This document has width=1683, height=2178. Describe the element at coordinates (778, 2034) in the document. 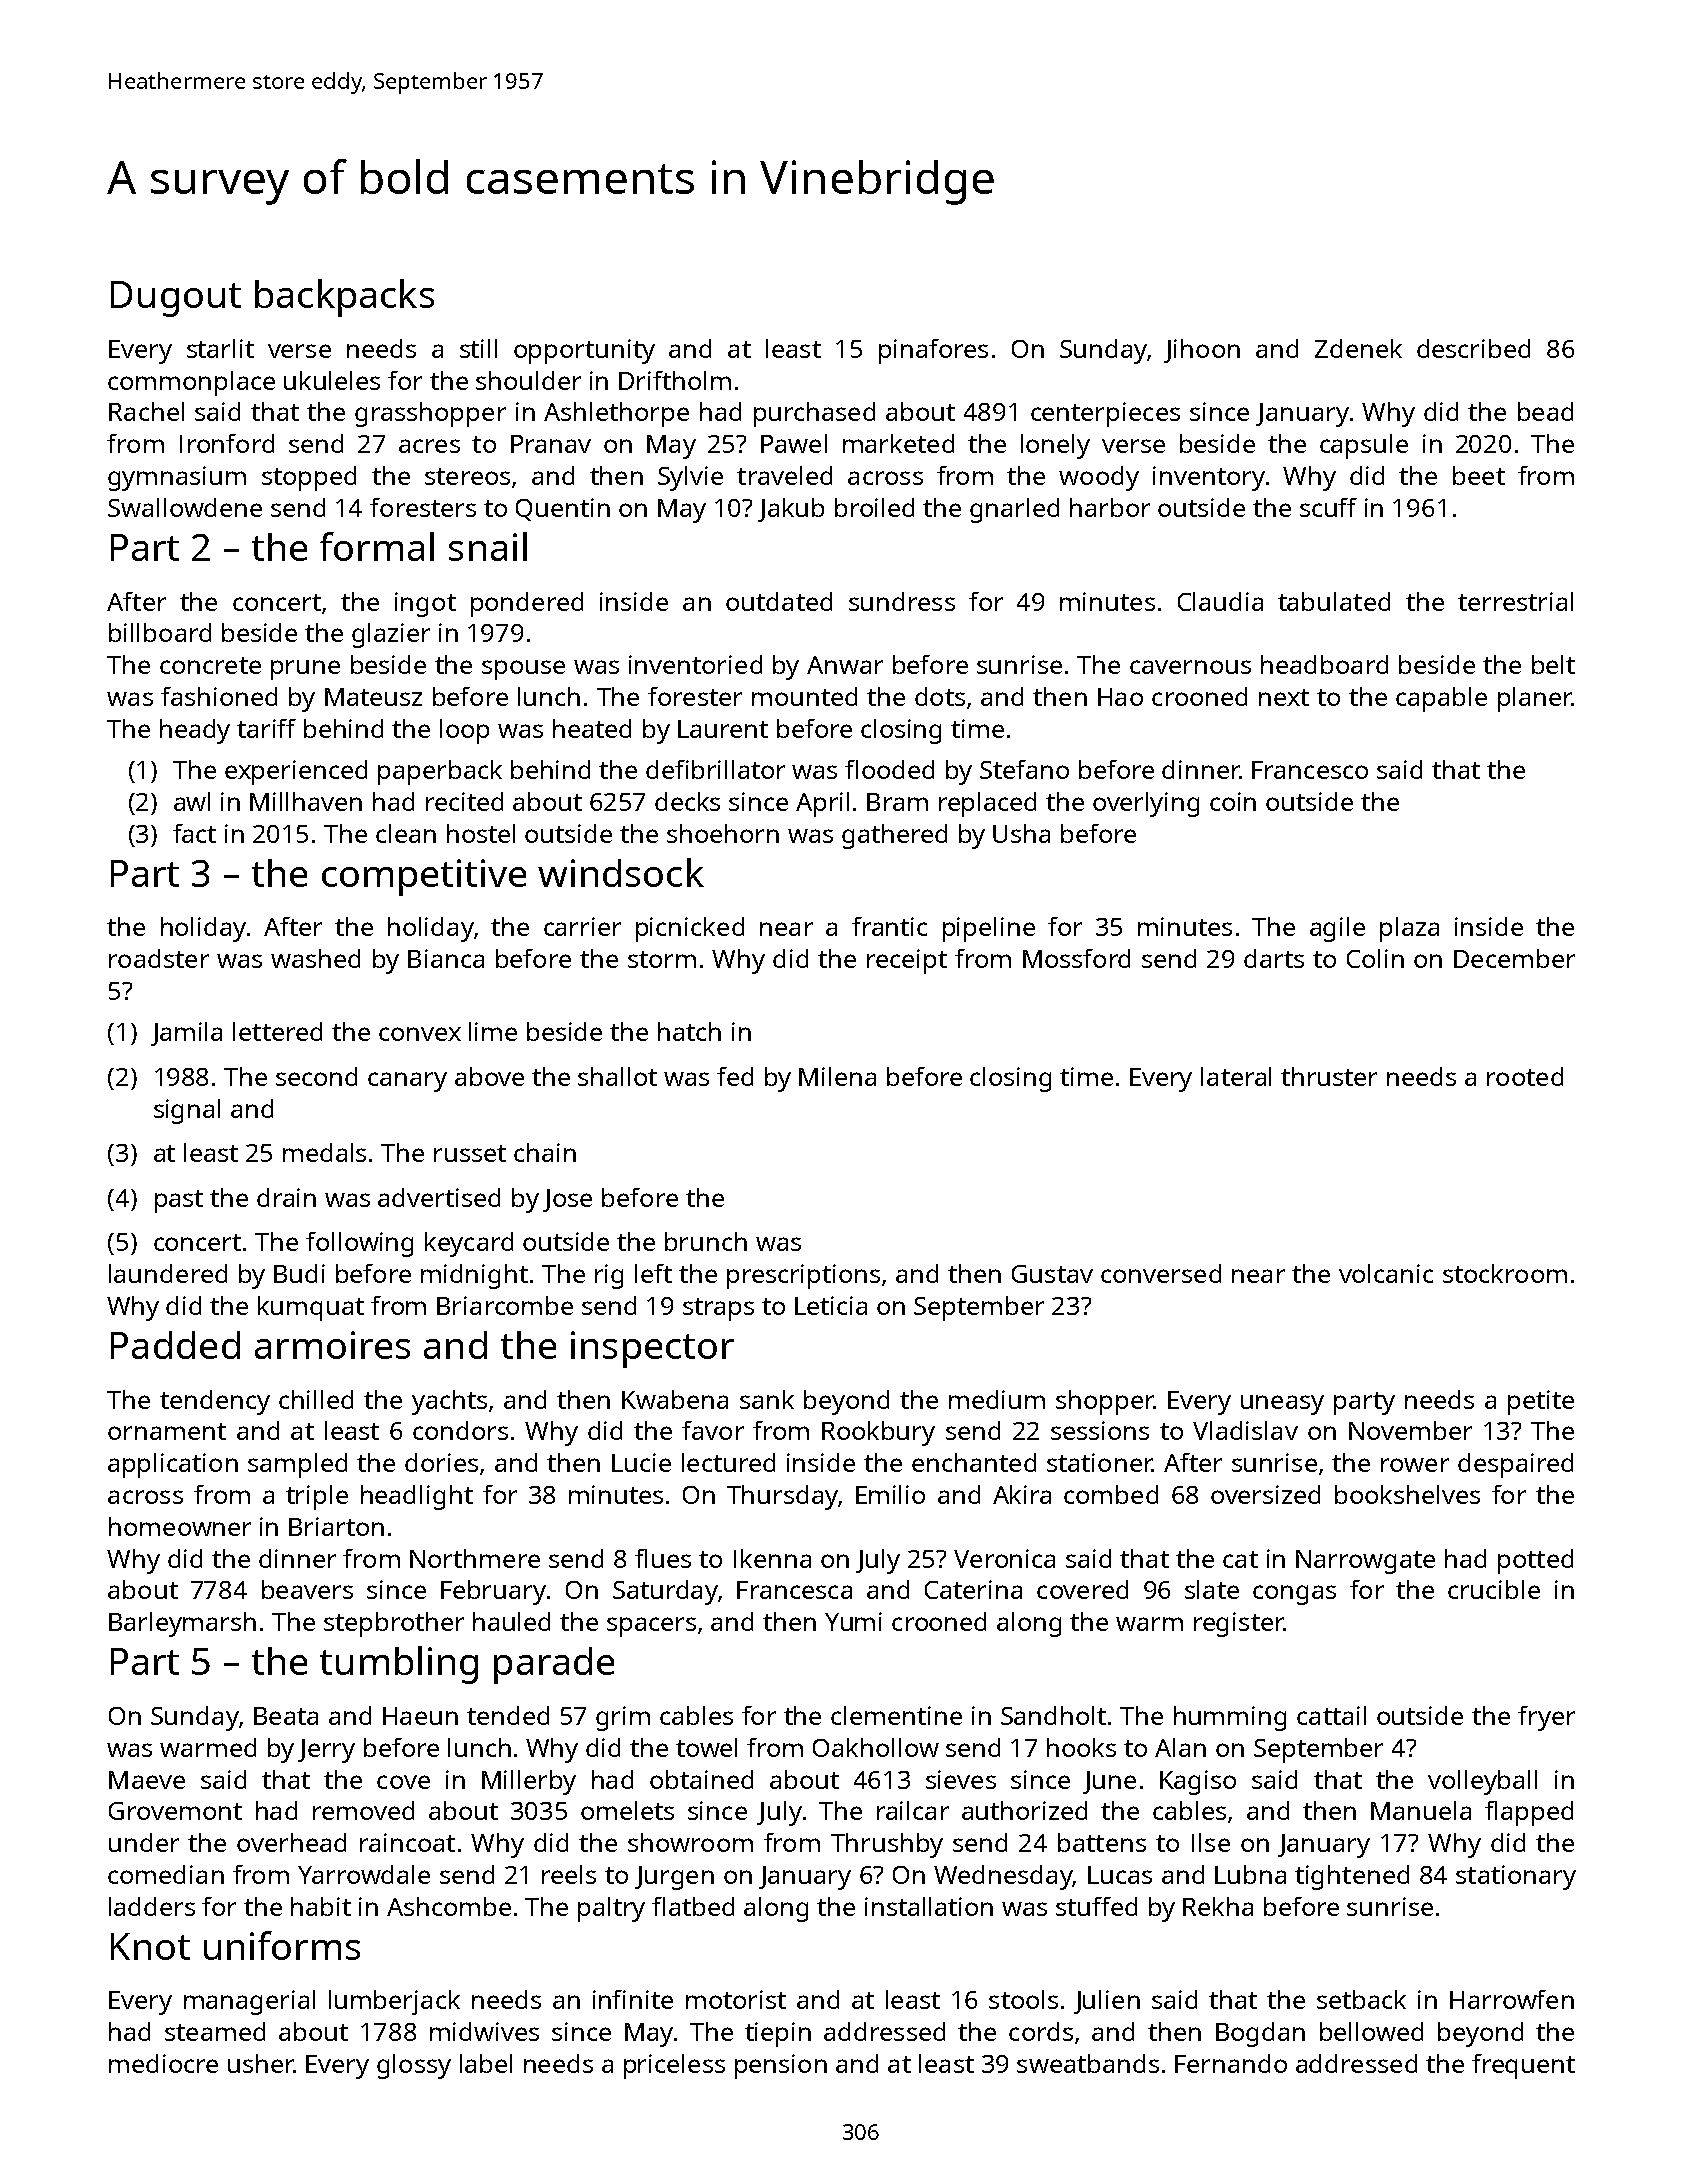

I see `tiepin` at that location.
